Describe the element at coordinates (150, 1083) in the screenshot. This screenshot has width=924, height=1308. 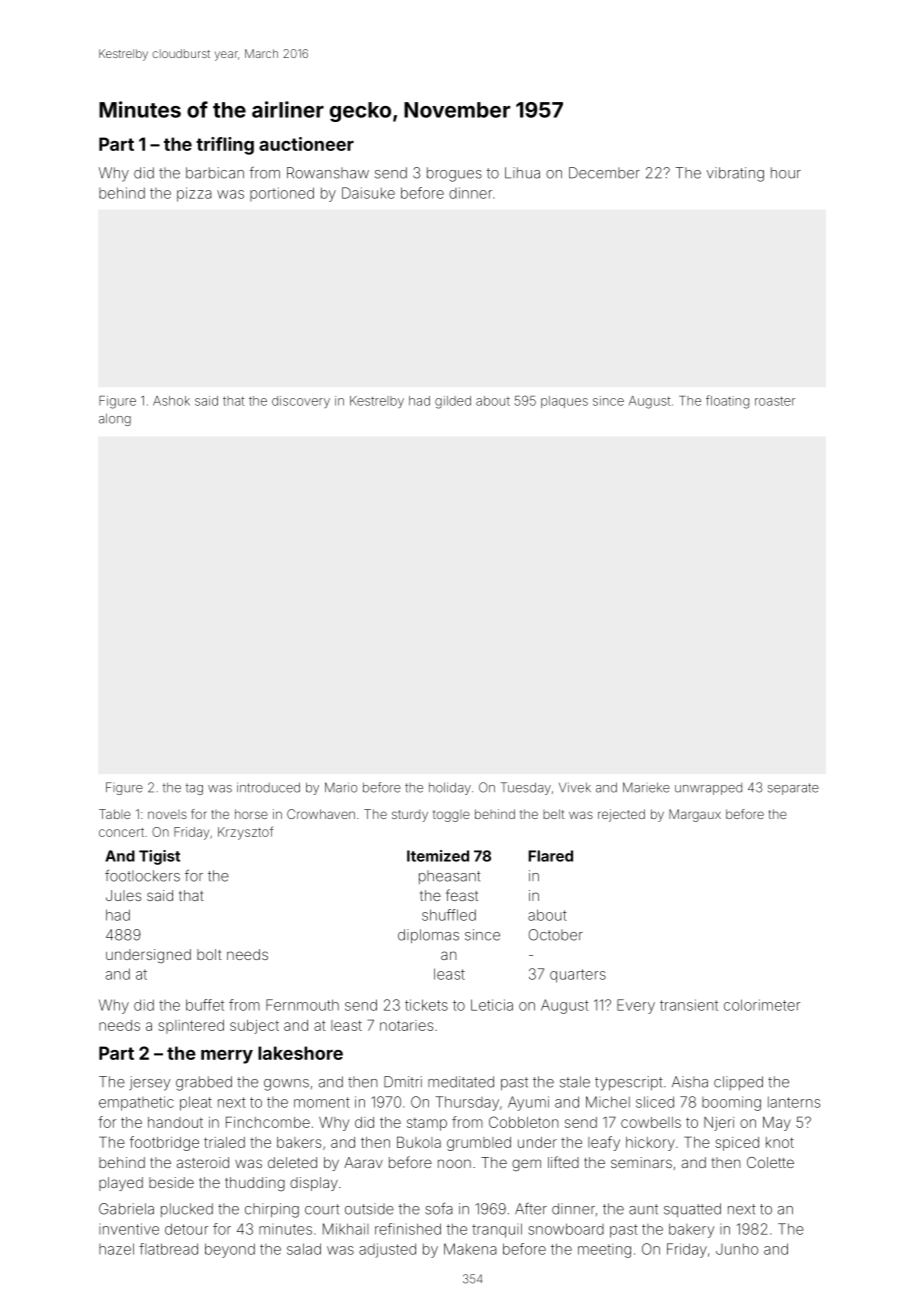
I see `jersey` at that location.
